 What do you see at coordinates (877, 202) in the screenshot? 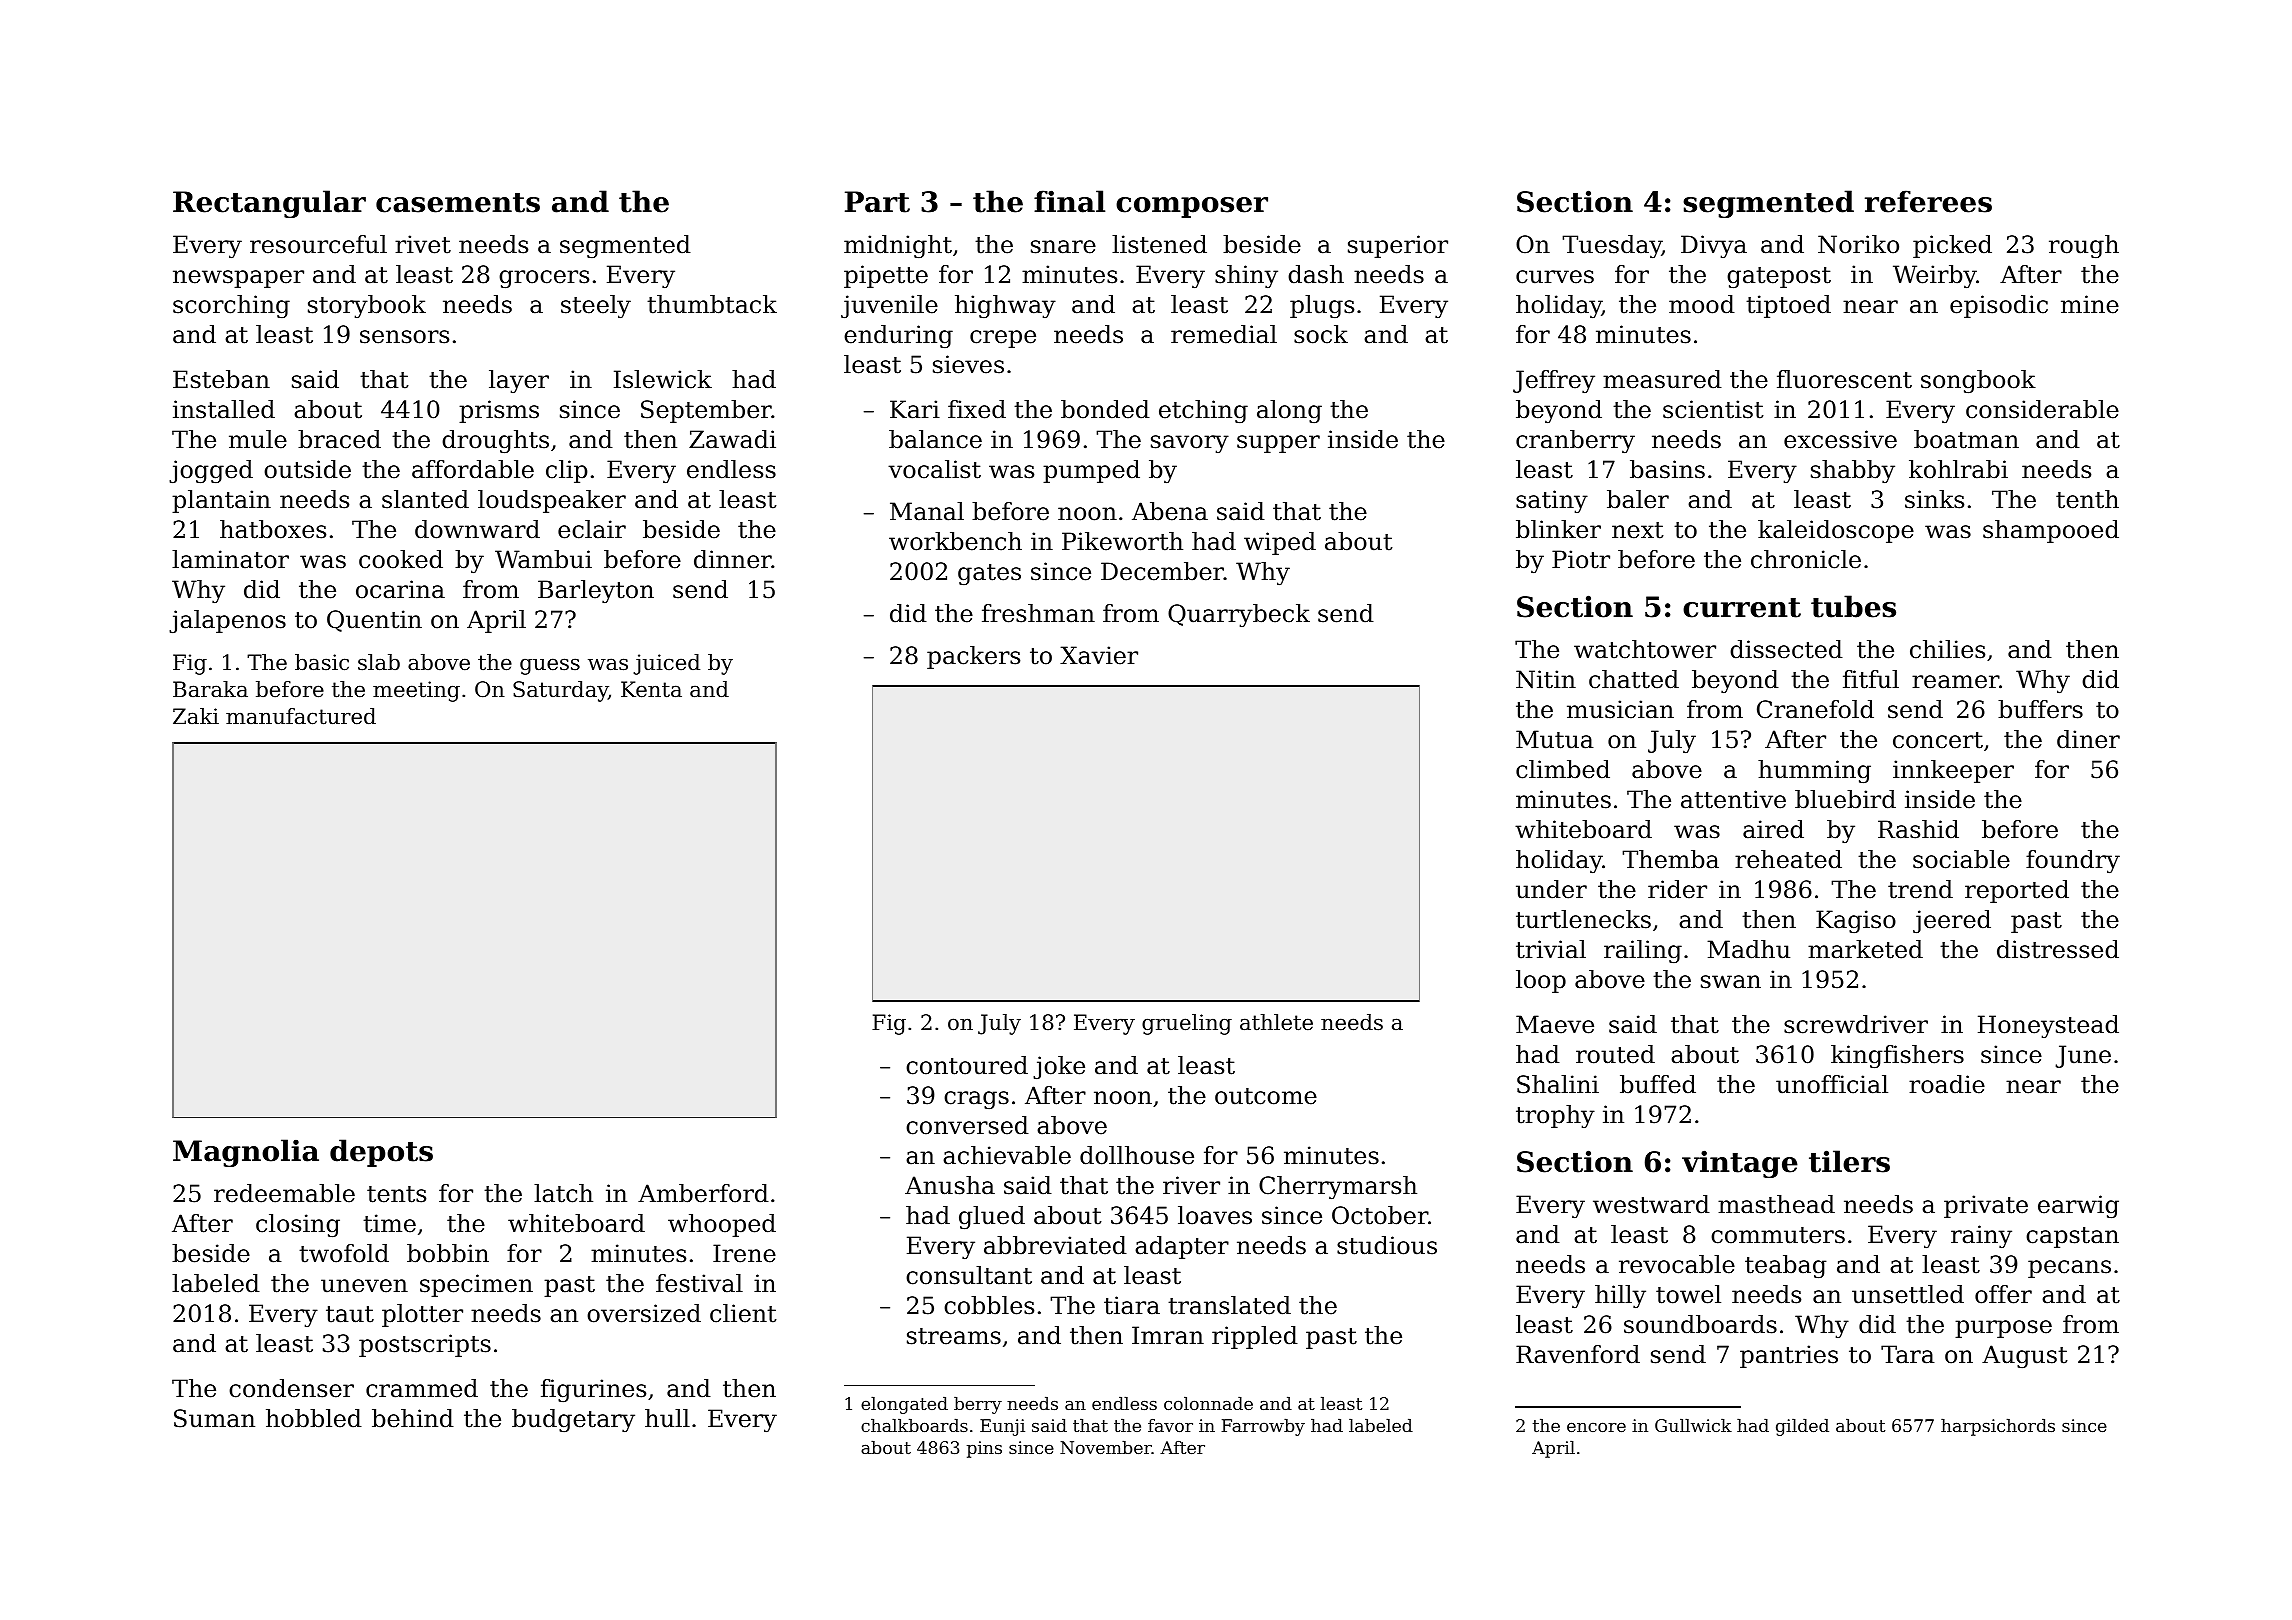
I see `Part` at bounding box center [877, 202].
